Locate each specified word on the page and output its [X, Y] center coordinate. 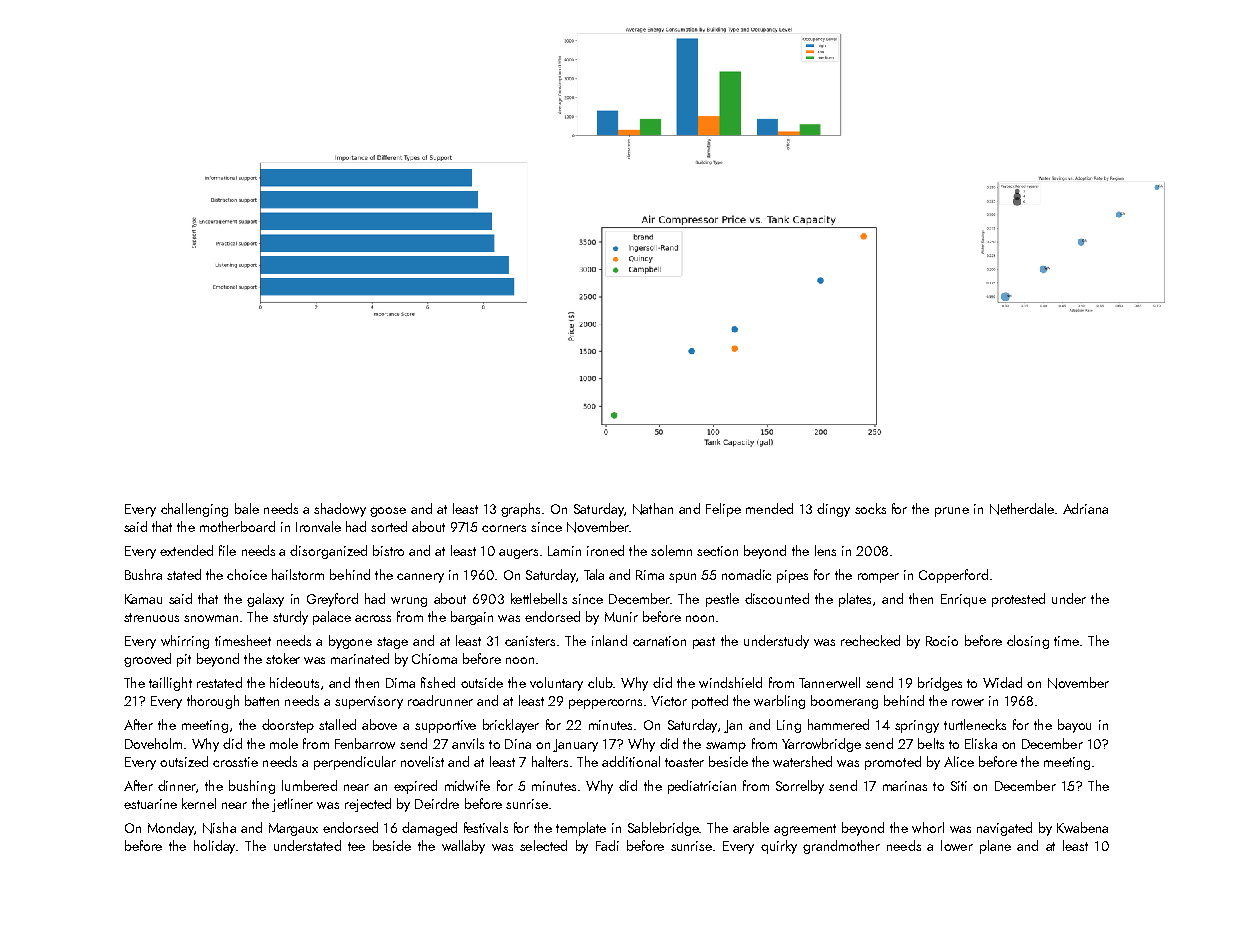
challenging [194, 510]
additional [631, 761]
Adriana [1085, 508]
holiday [214, 847]
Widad [1002, 682]
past [704, 643]
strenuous [151, 617]
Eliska [981, 743]
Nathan [653, 509]
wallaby [463, 847]
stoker [283, 658]
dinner [177, 785]
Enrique [963, 600]
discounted [777, 598]
